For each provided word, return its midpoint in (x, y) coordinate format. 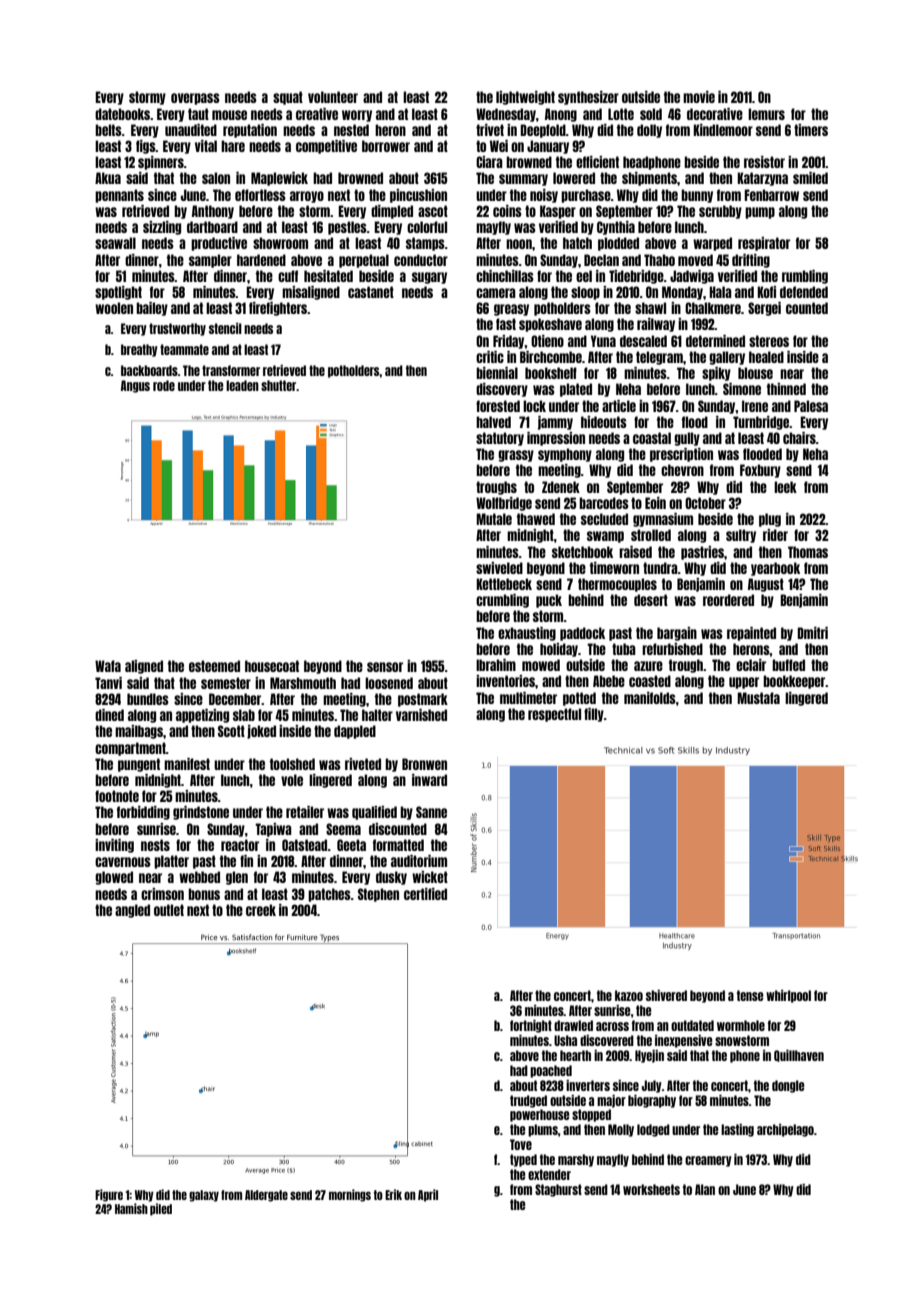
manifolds (650, 698)
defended (804, 292)
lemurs (766, 114)
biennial (497, 373)
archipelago (785, 1130)
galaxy (204, 1196)
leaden (242, 385)
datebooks (122, 114)
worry (357, 116)
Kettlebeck (504, 584)
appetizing (202, 716)
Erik (393, 1194)
